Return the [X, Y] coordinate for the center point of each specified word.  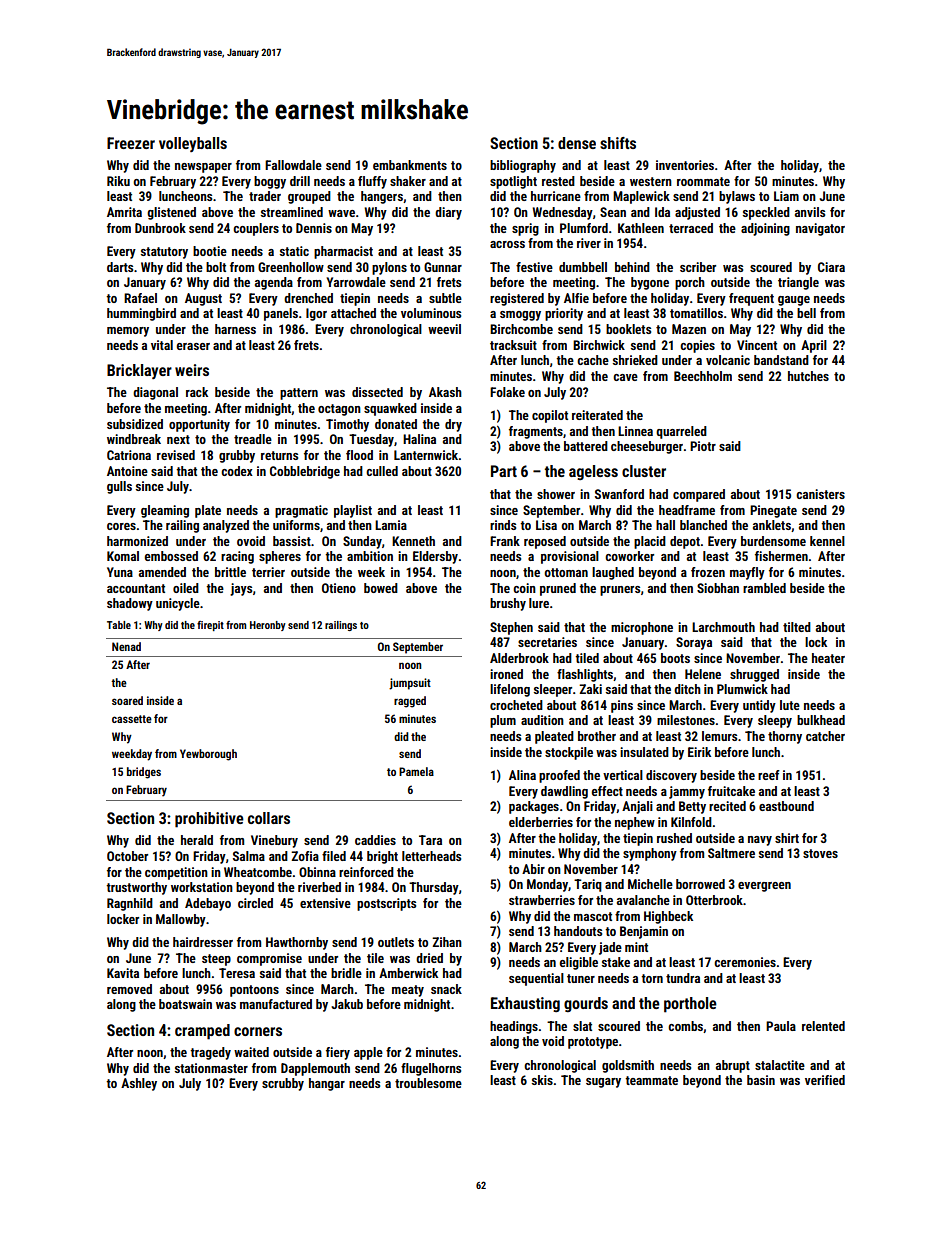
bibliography [523, 166]
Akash [445, 392]
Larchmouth [723, 627]
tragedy [210, 1053]
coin [524, 588]
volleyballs [193, 144]
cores [121, 526]
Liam [786, 196]
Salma [249, 856]
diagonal [155, 393]
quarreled [681, 432]
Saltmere [731, 853]
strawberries [542, 900]
